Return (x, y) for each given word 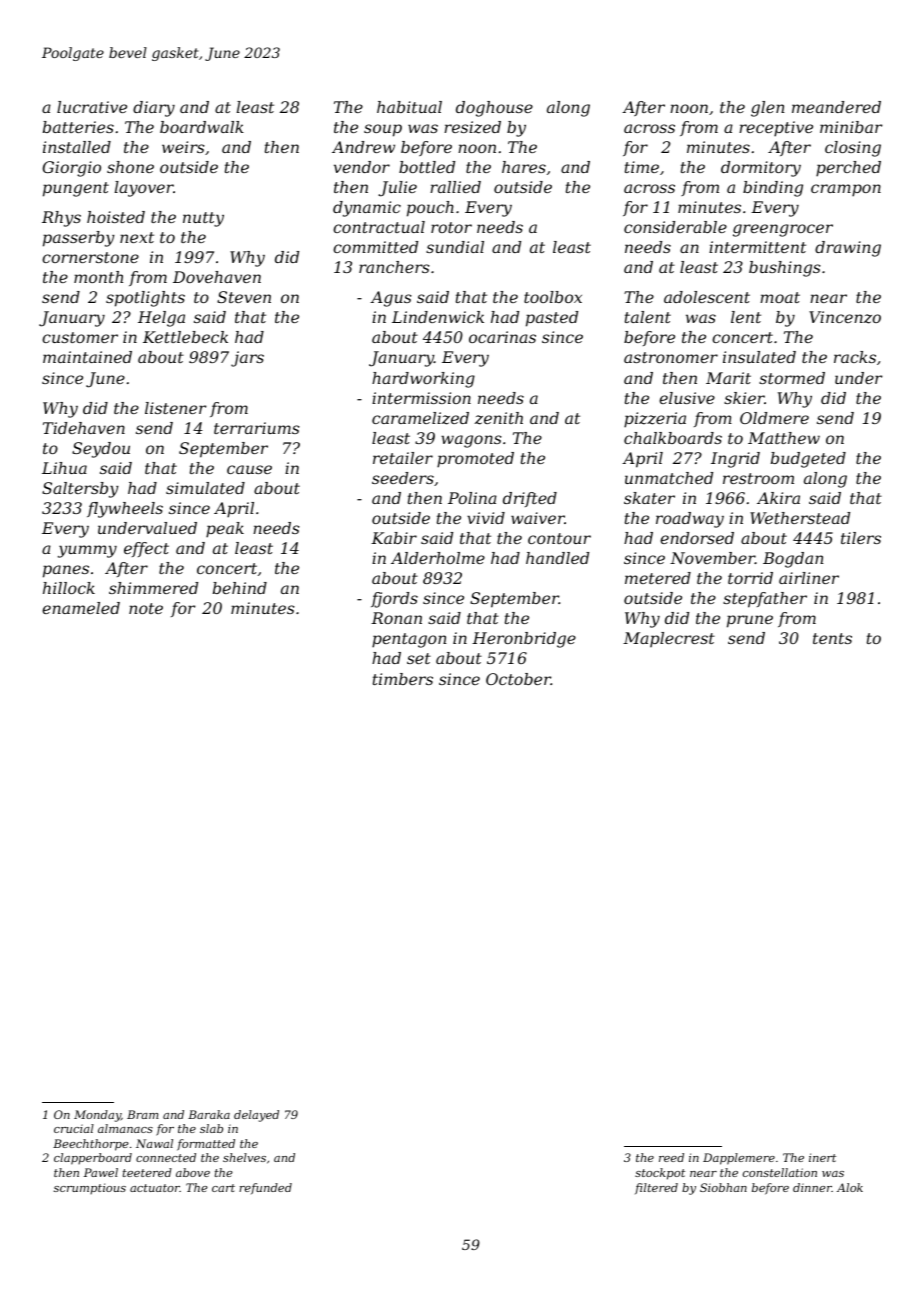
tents (832, 638)
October (518, 679)
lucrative (92, 107)
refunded (265, 1188)
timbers (403, 679)
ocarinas (502, 337)
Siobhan (723, 1187)
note (146, 608)
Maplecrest (669, 639)
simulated (205, 488)
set (419, 658)
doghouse (494, 109)
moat (780, 297)
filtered (656, 1188)
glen (768, 109)
